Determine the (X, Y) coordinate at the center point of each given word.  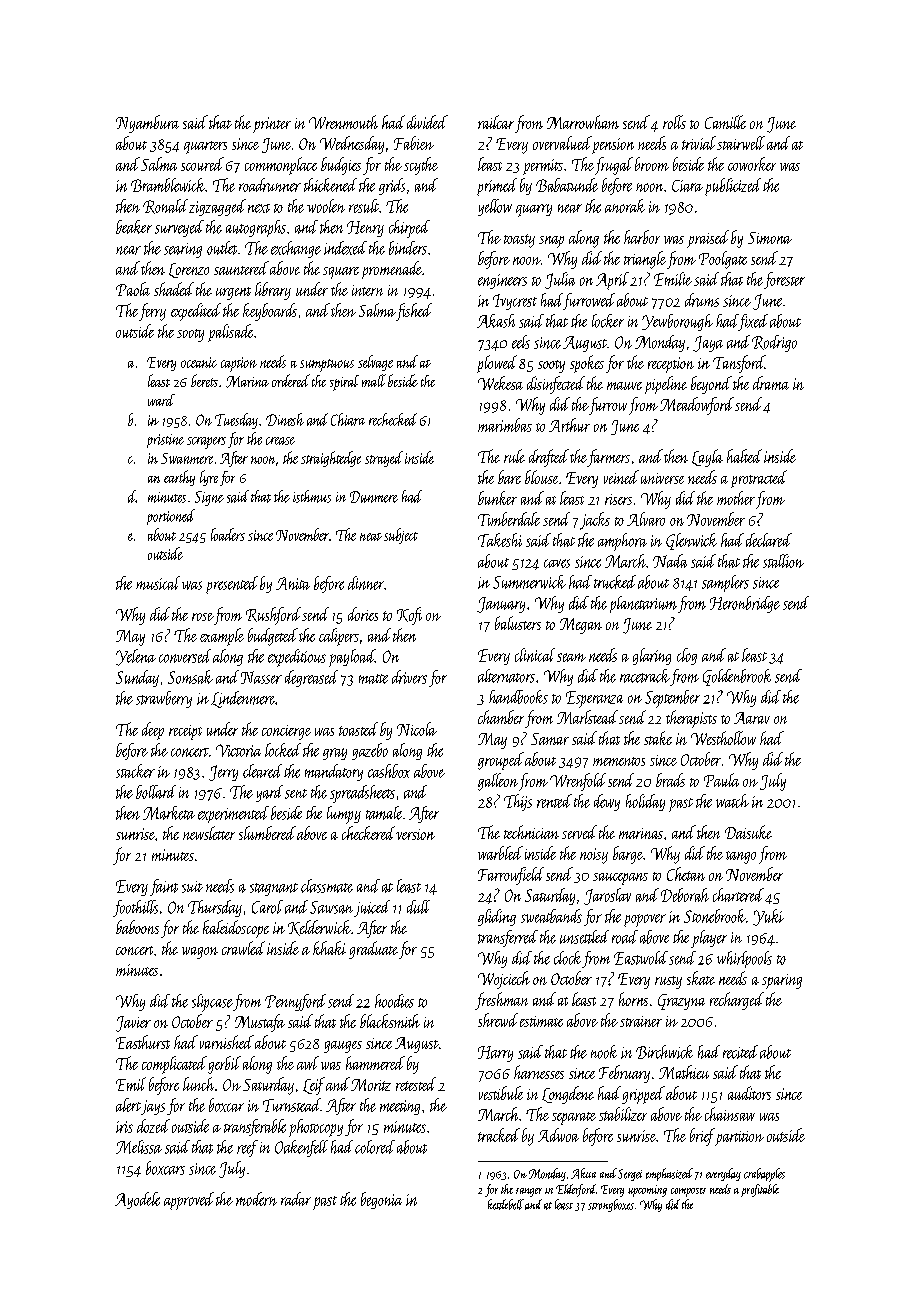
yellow (495, 207)
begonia (381, 1200)
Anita (293, 583)
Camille (725, 122)
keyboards (270, 312)
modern (256, 1199)
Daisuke (748, 832)
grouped (501, 761)
